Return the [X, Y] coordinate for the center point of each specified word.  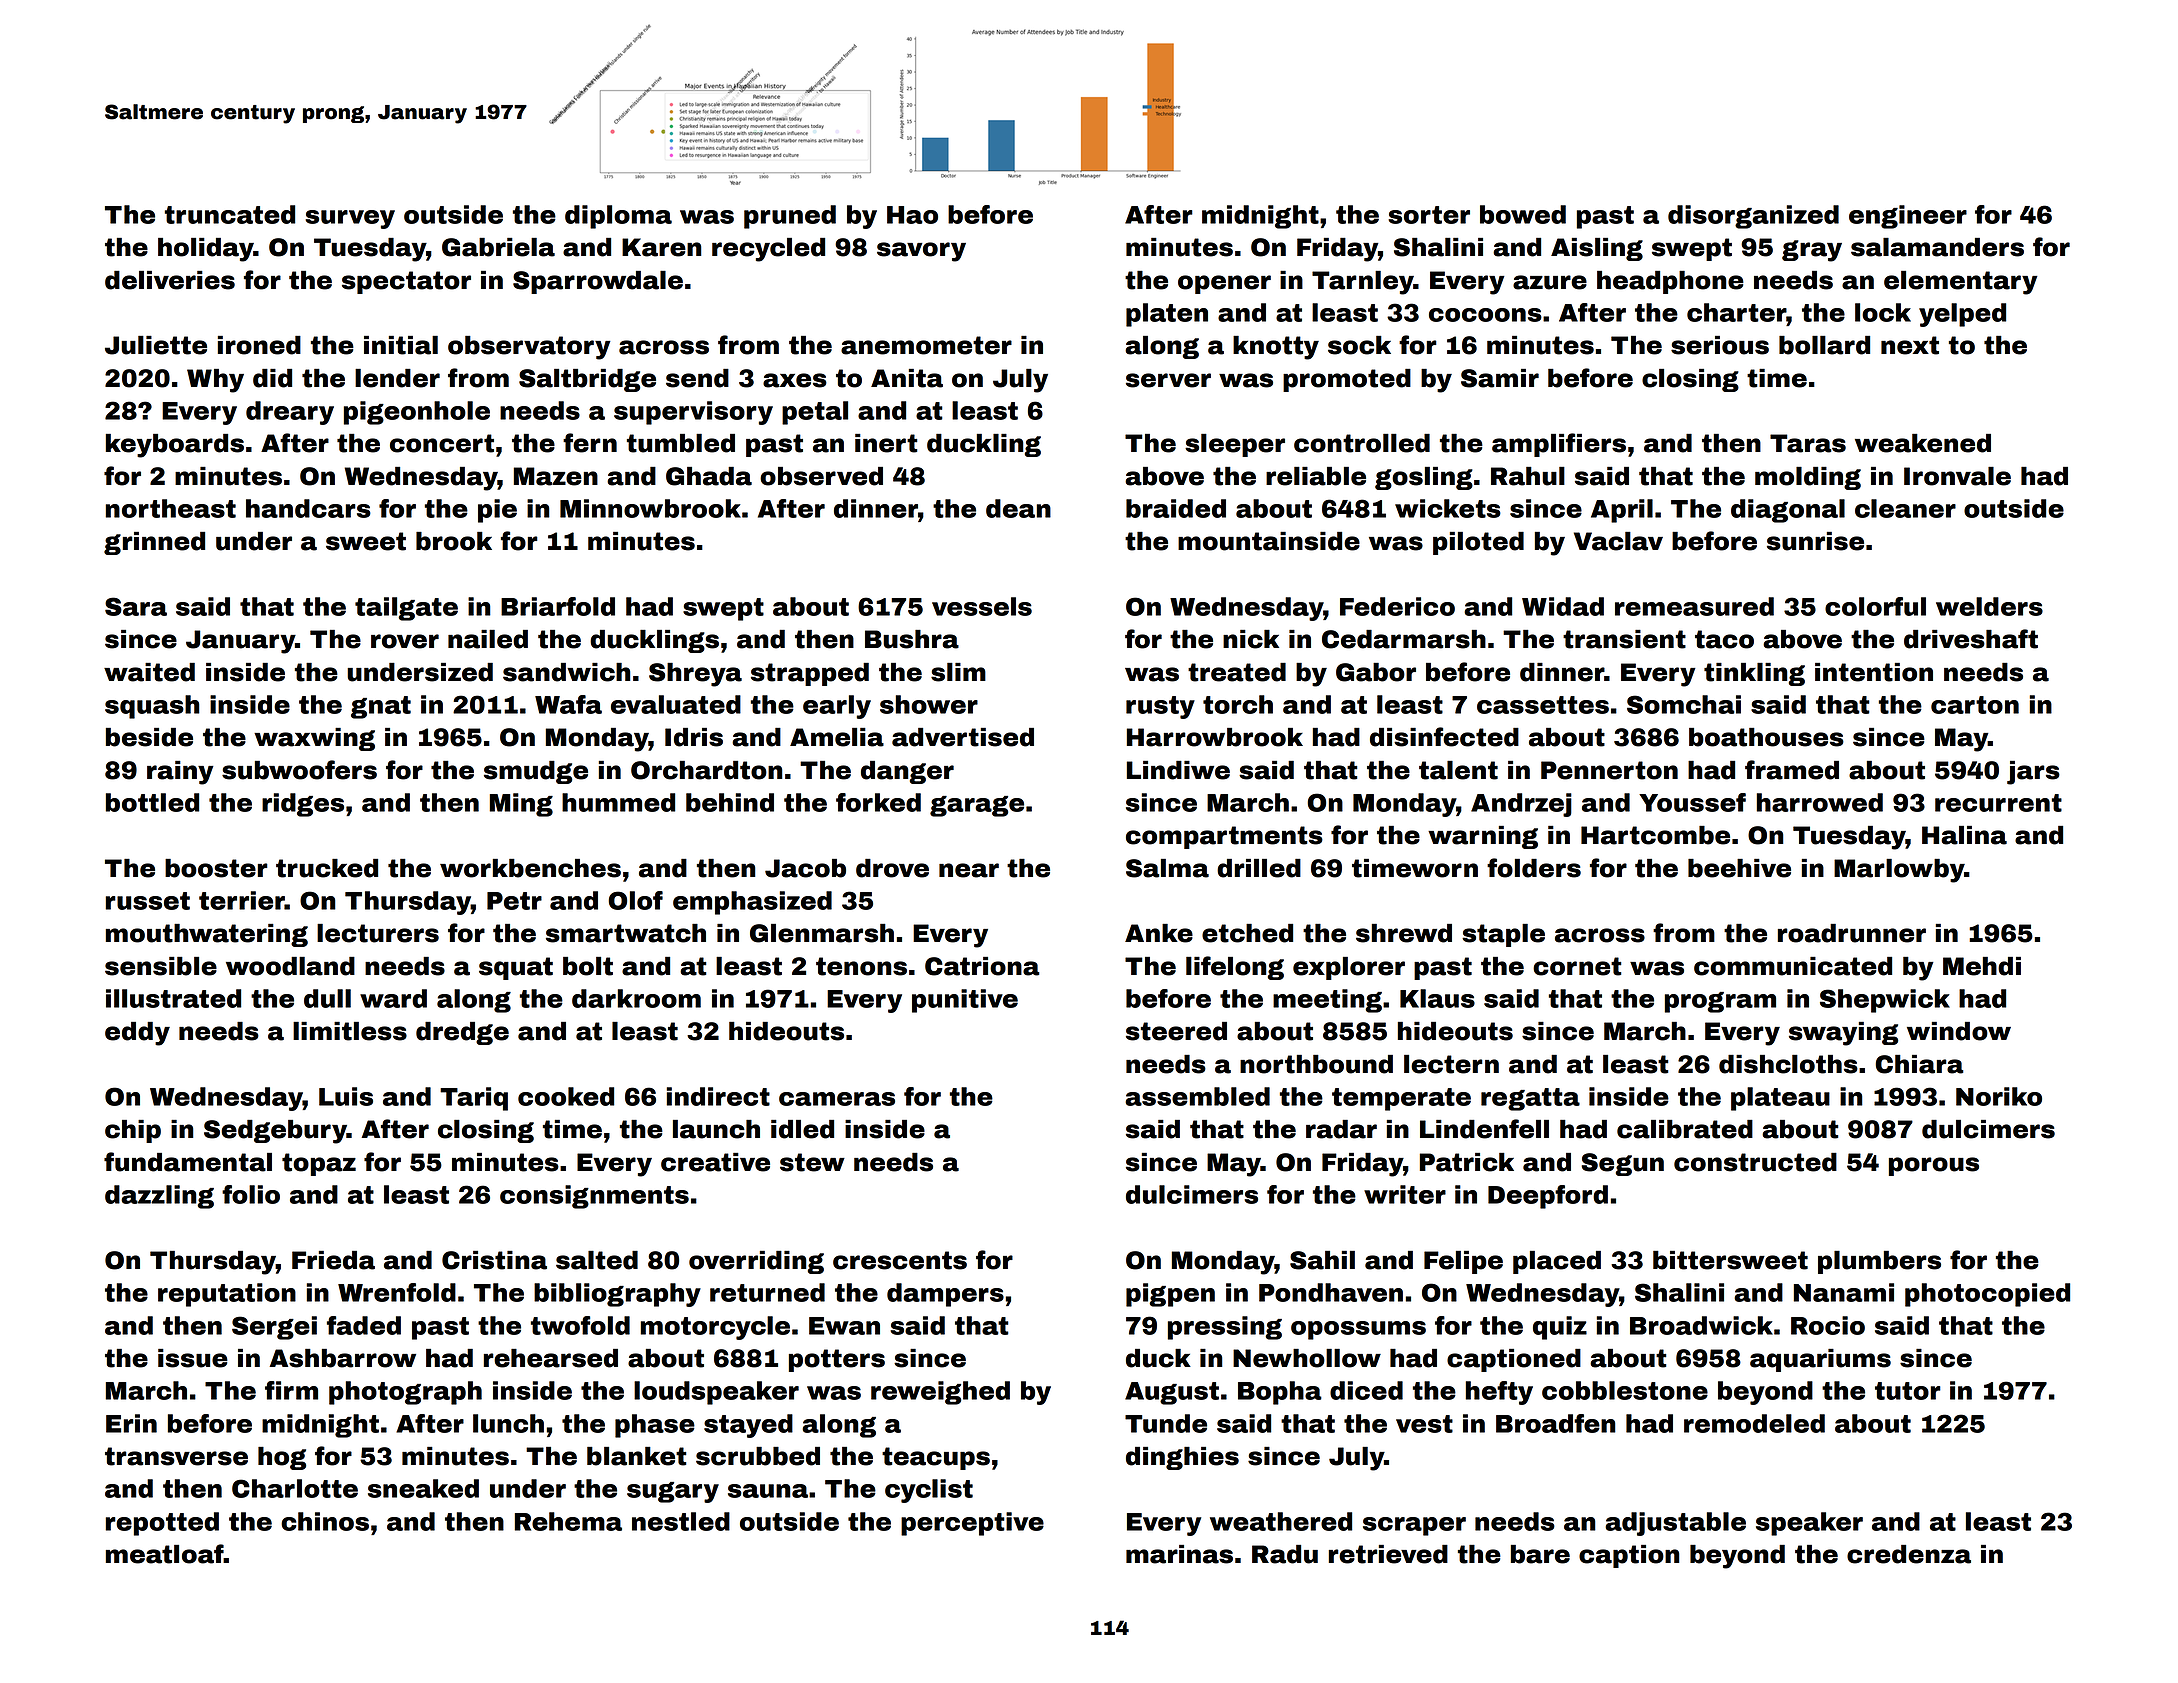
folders [1534, 868]
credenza [1909, 1554]
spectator [406, 282]
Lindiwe [1178, 770]
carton [1975, 705]
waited [149, 672]
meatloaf [165, 1554]
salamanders [1937, 247]
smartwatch [626, 933]
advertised [963, 737]
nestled [681, 1521]
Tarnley [1363, 283]
